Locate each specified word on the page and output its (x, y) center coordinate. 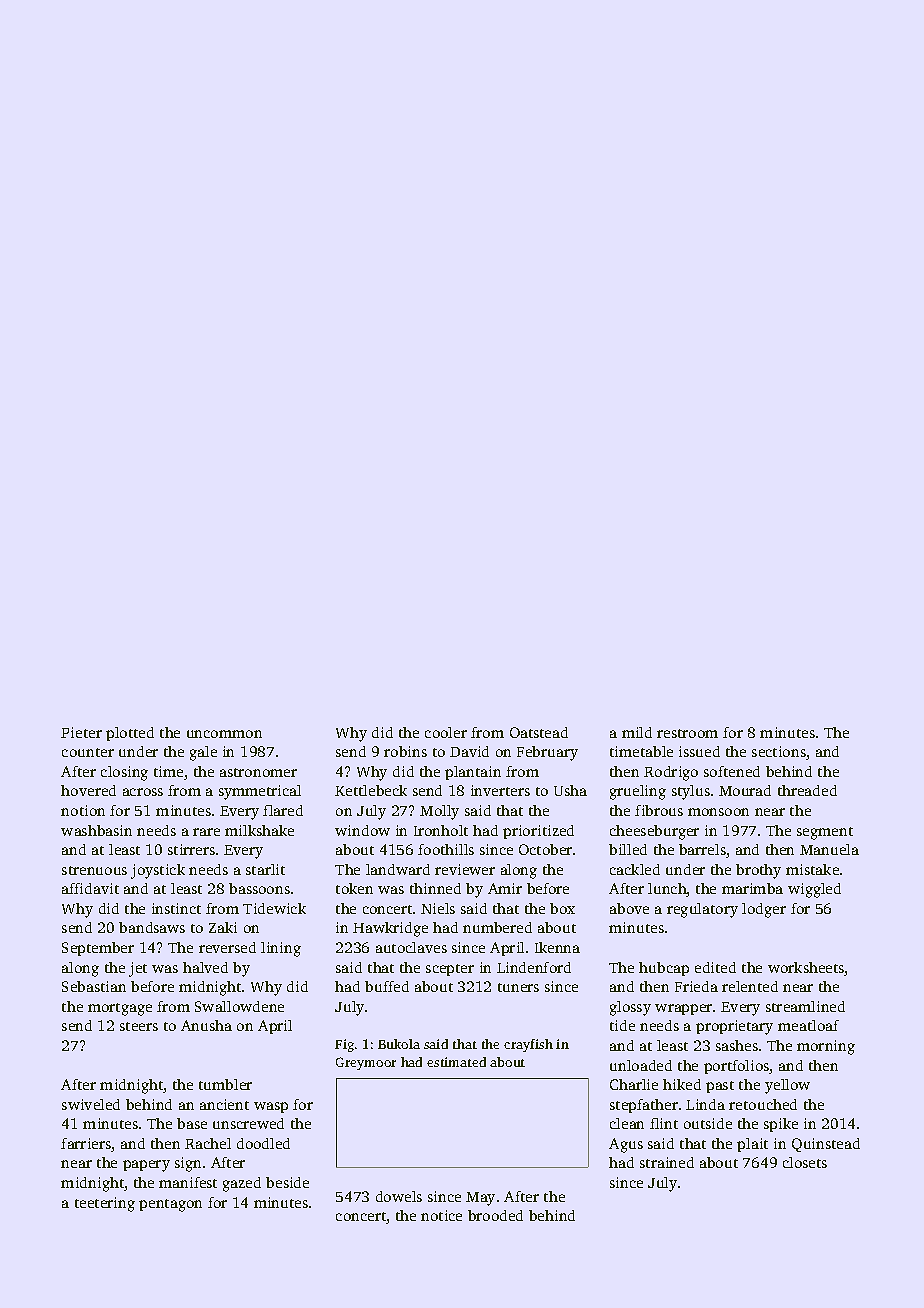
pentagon (170, 1205)
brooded (495, 1215)
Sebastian (94, 986)
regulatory (702, 910)
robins (405, 751)
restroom (687, 733)
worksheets (806, 969)
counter (88, 752)
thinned (435, 888)
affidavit (90, 888)
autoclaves (411, 947)
